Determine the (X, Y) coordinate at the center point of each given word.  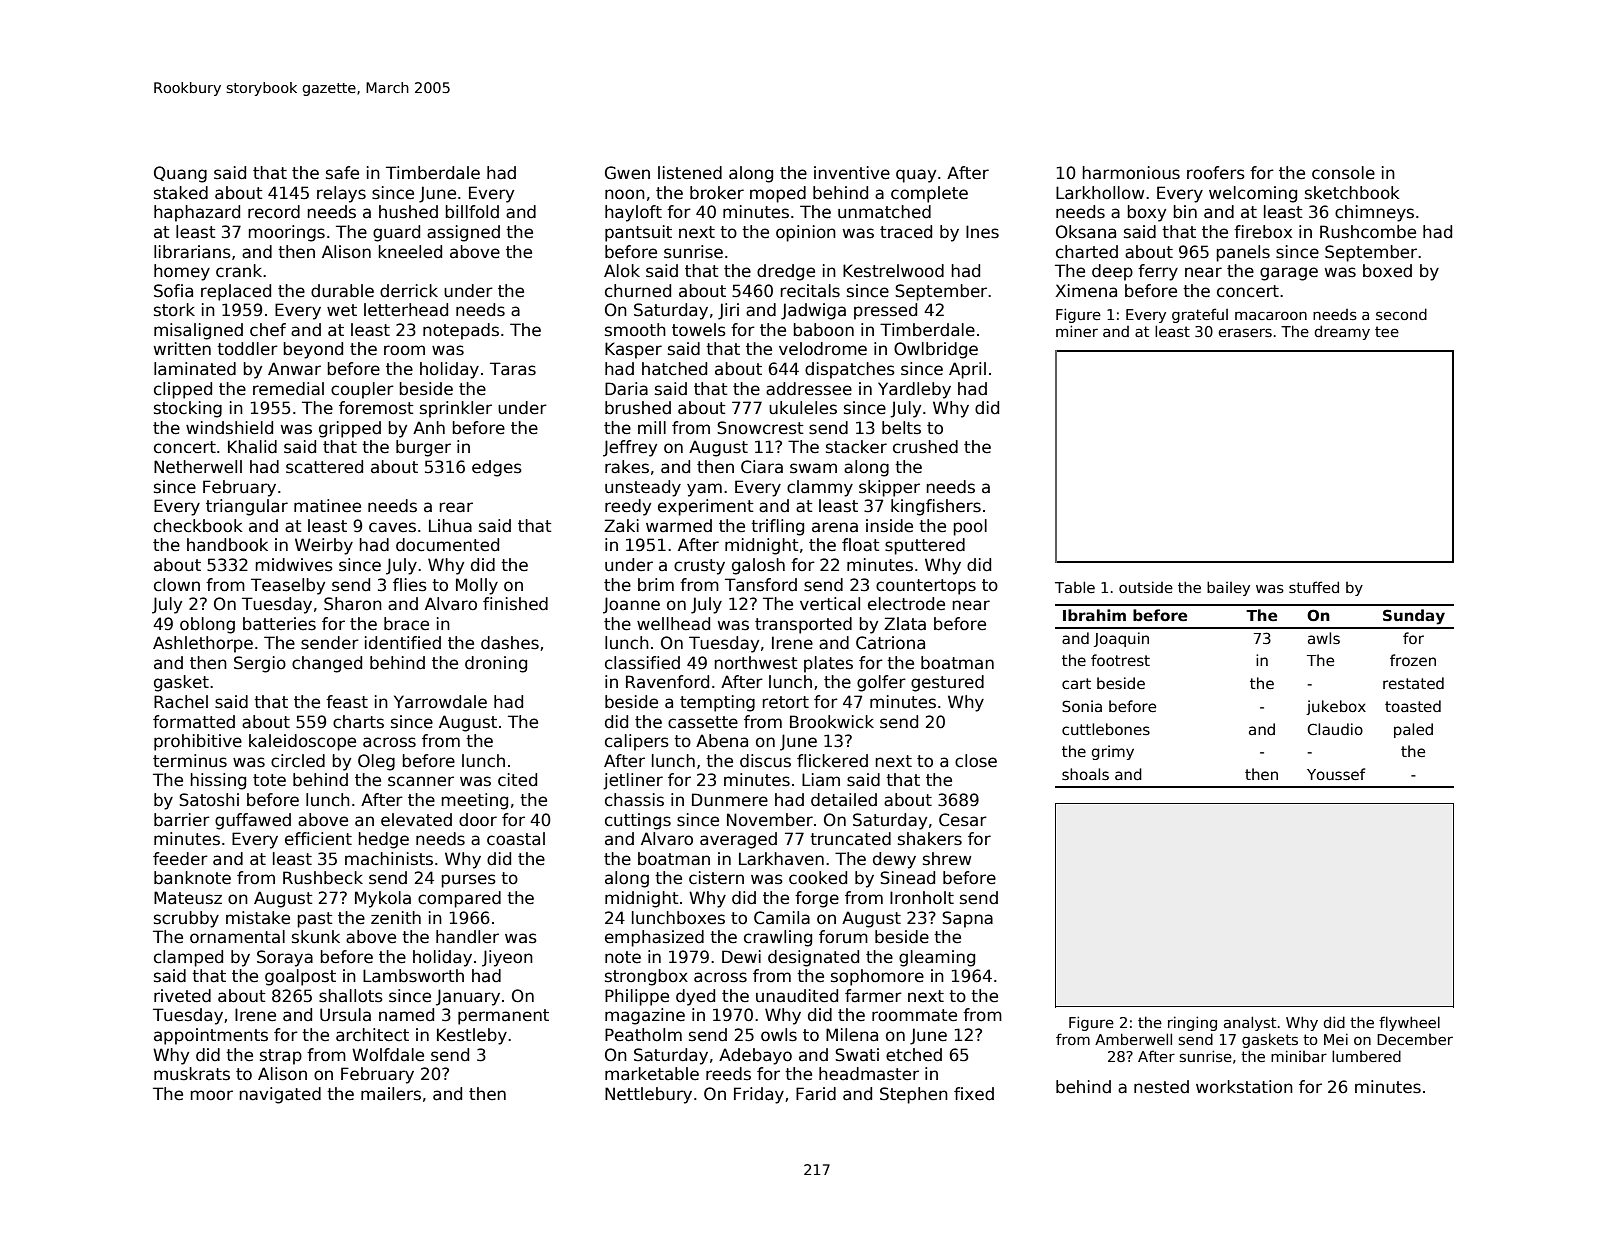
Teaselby (288, 586)
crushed (925, 447)
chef (268, 330)
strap (281, 1057)
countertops (926, 587)
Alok (622, 271)
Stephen (914, 1095)
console (1343, 173)
